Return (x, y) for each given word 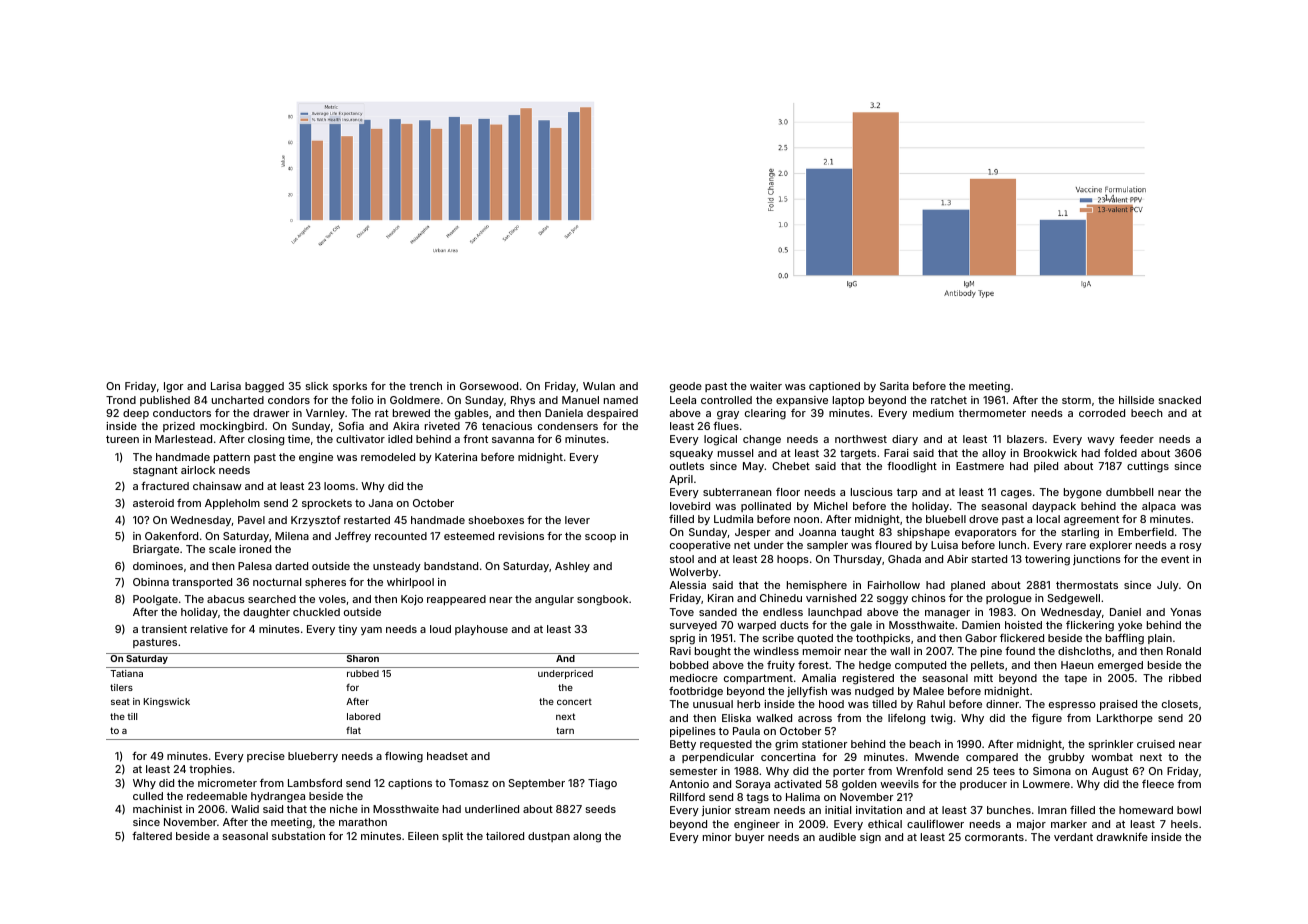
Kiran (721, 598)
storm (1076, 400)
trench (425, 386)
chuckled (316, 612)
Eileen (423, 836)
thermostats (1087, 585)
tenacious (507, 426)
